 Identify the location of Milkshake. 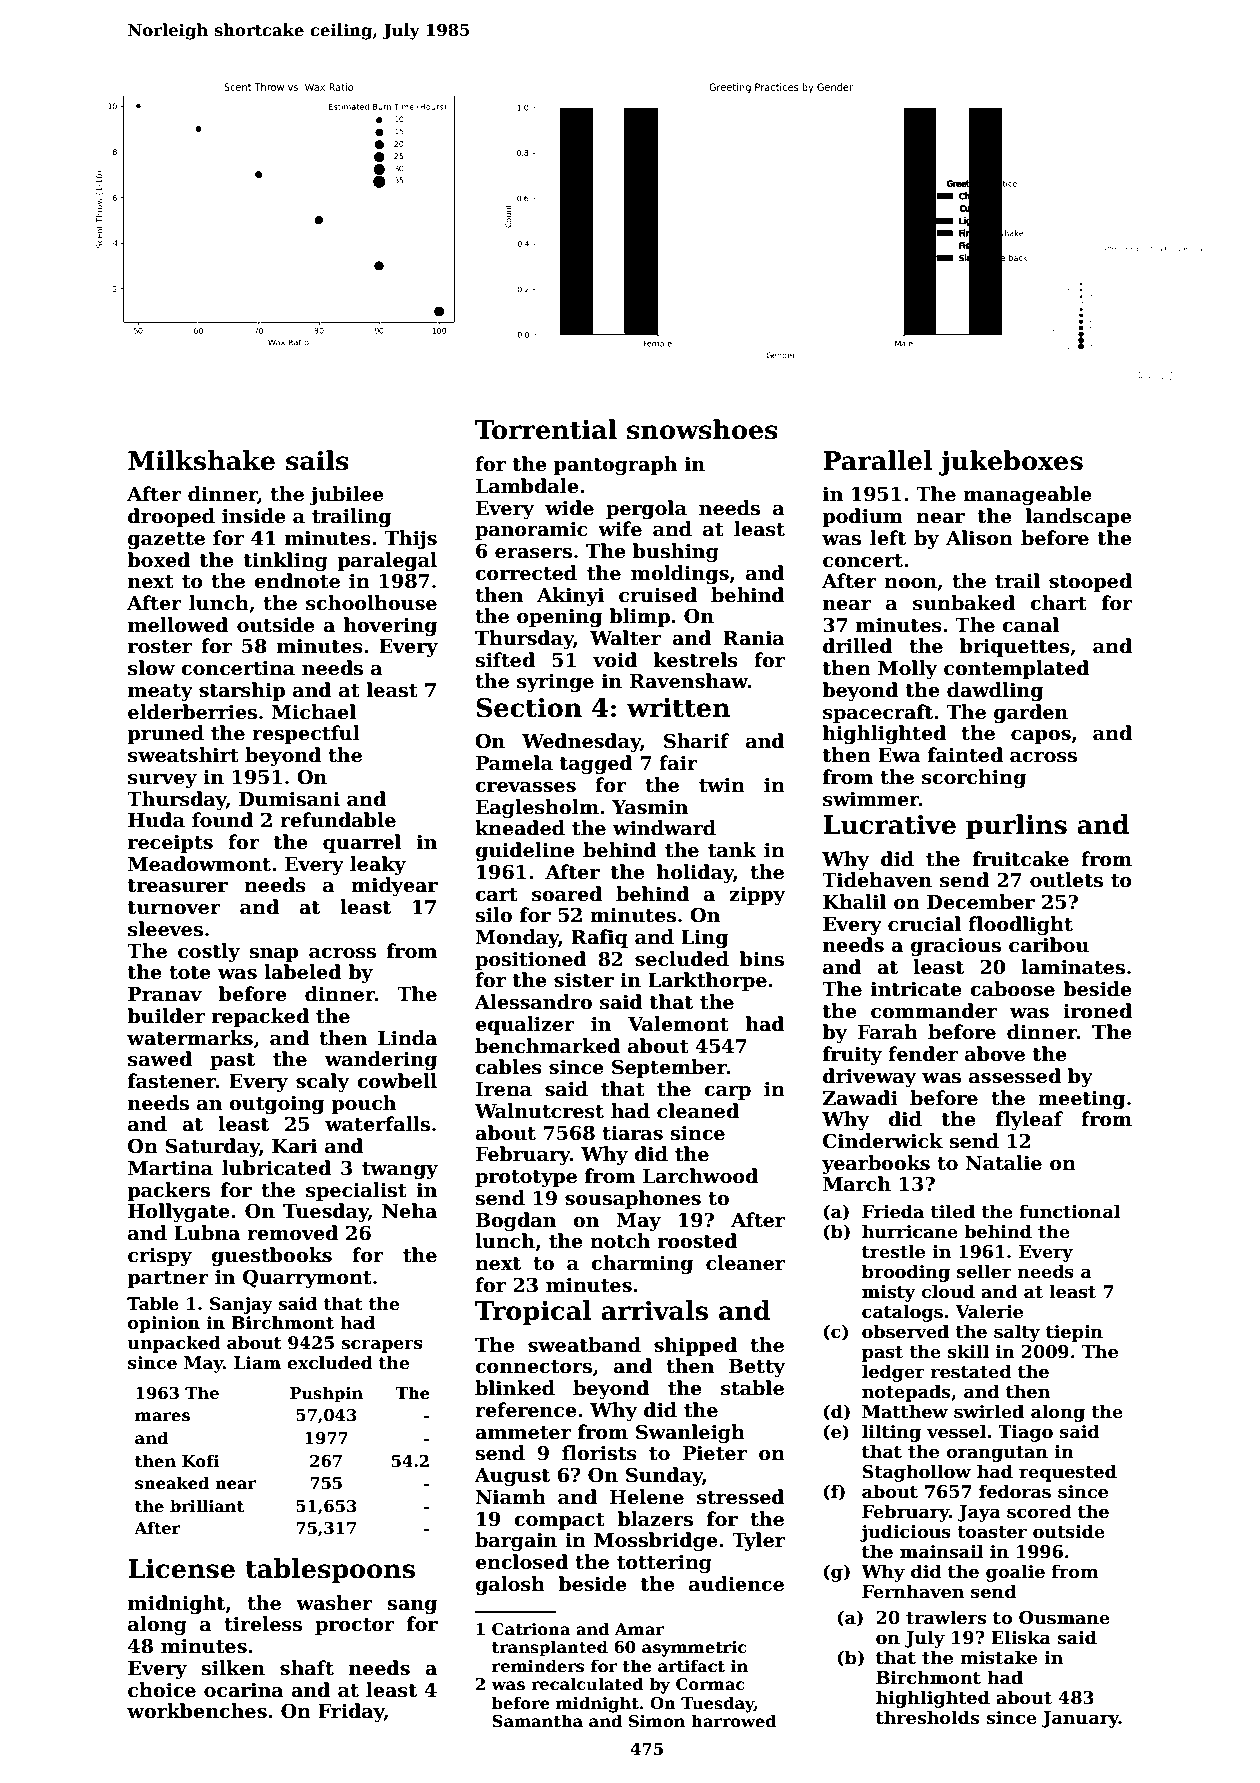
(201, 460).
